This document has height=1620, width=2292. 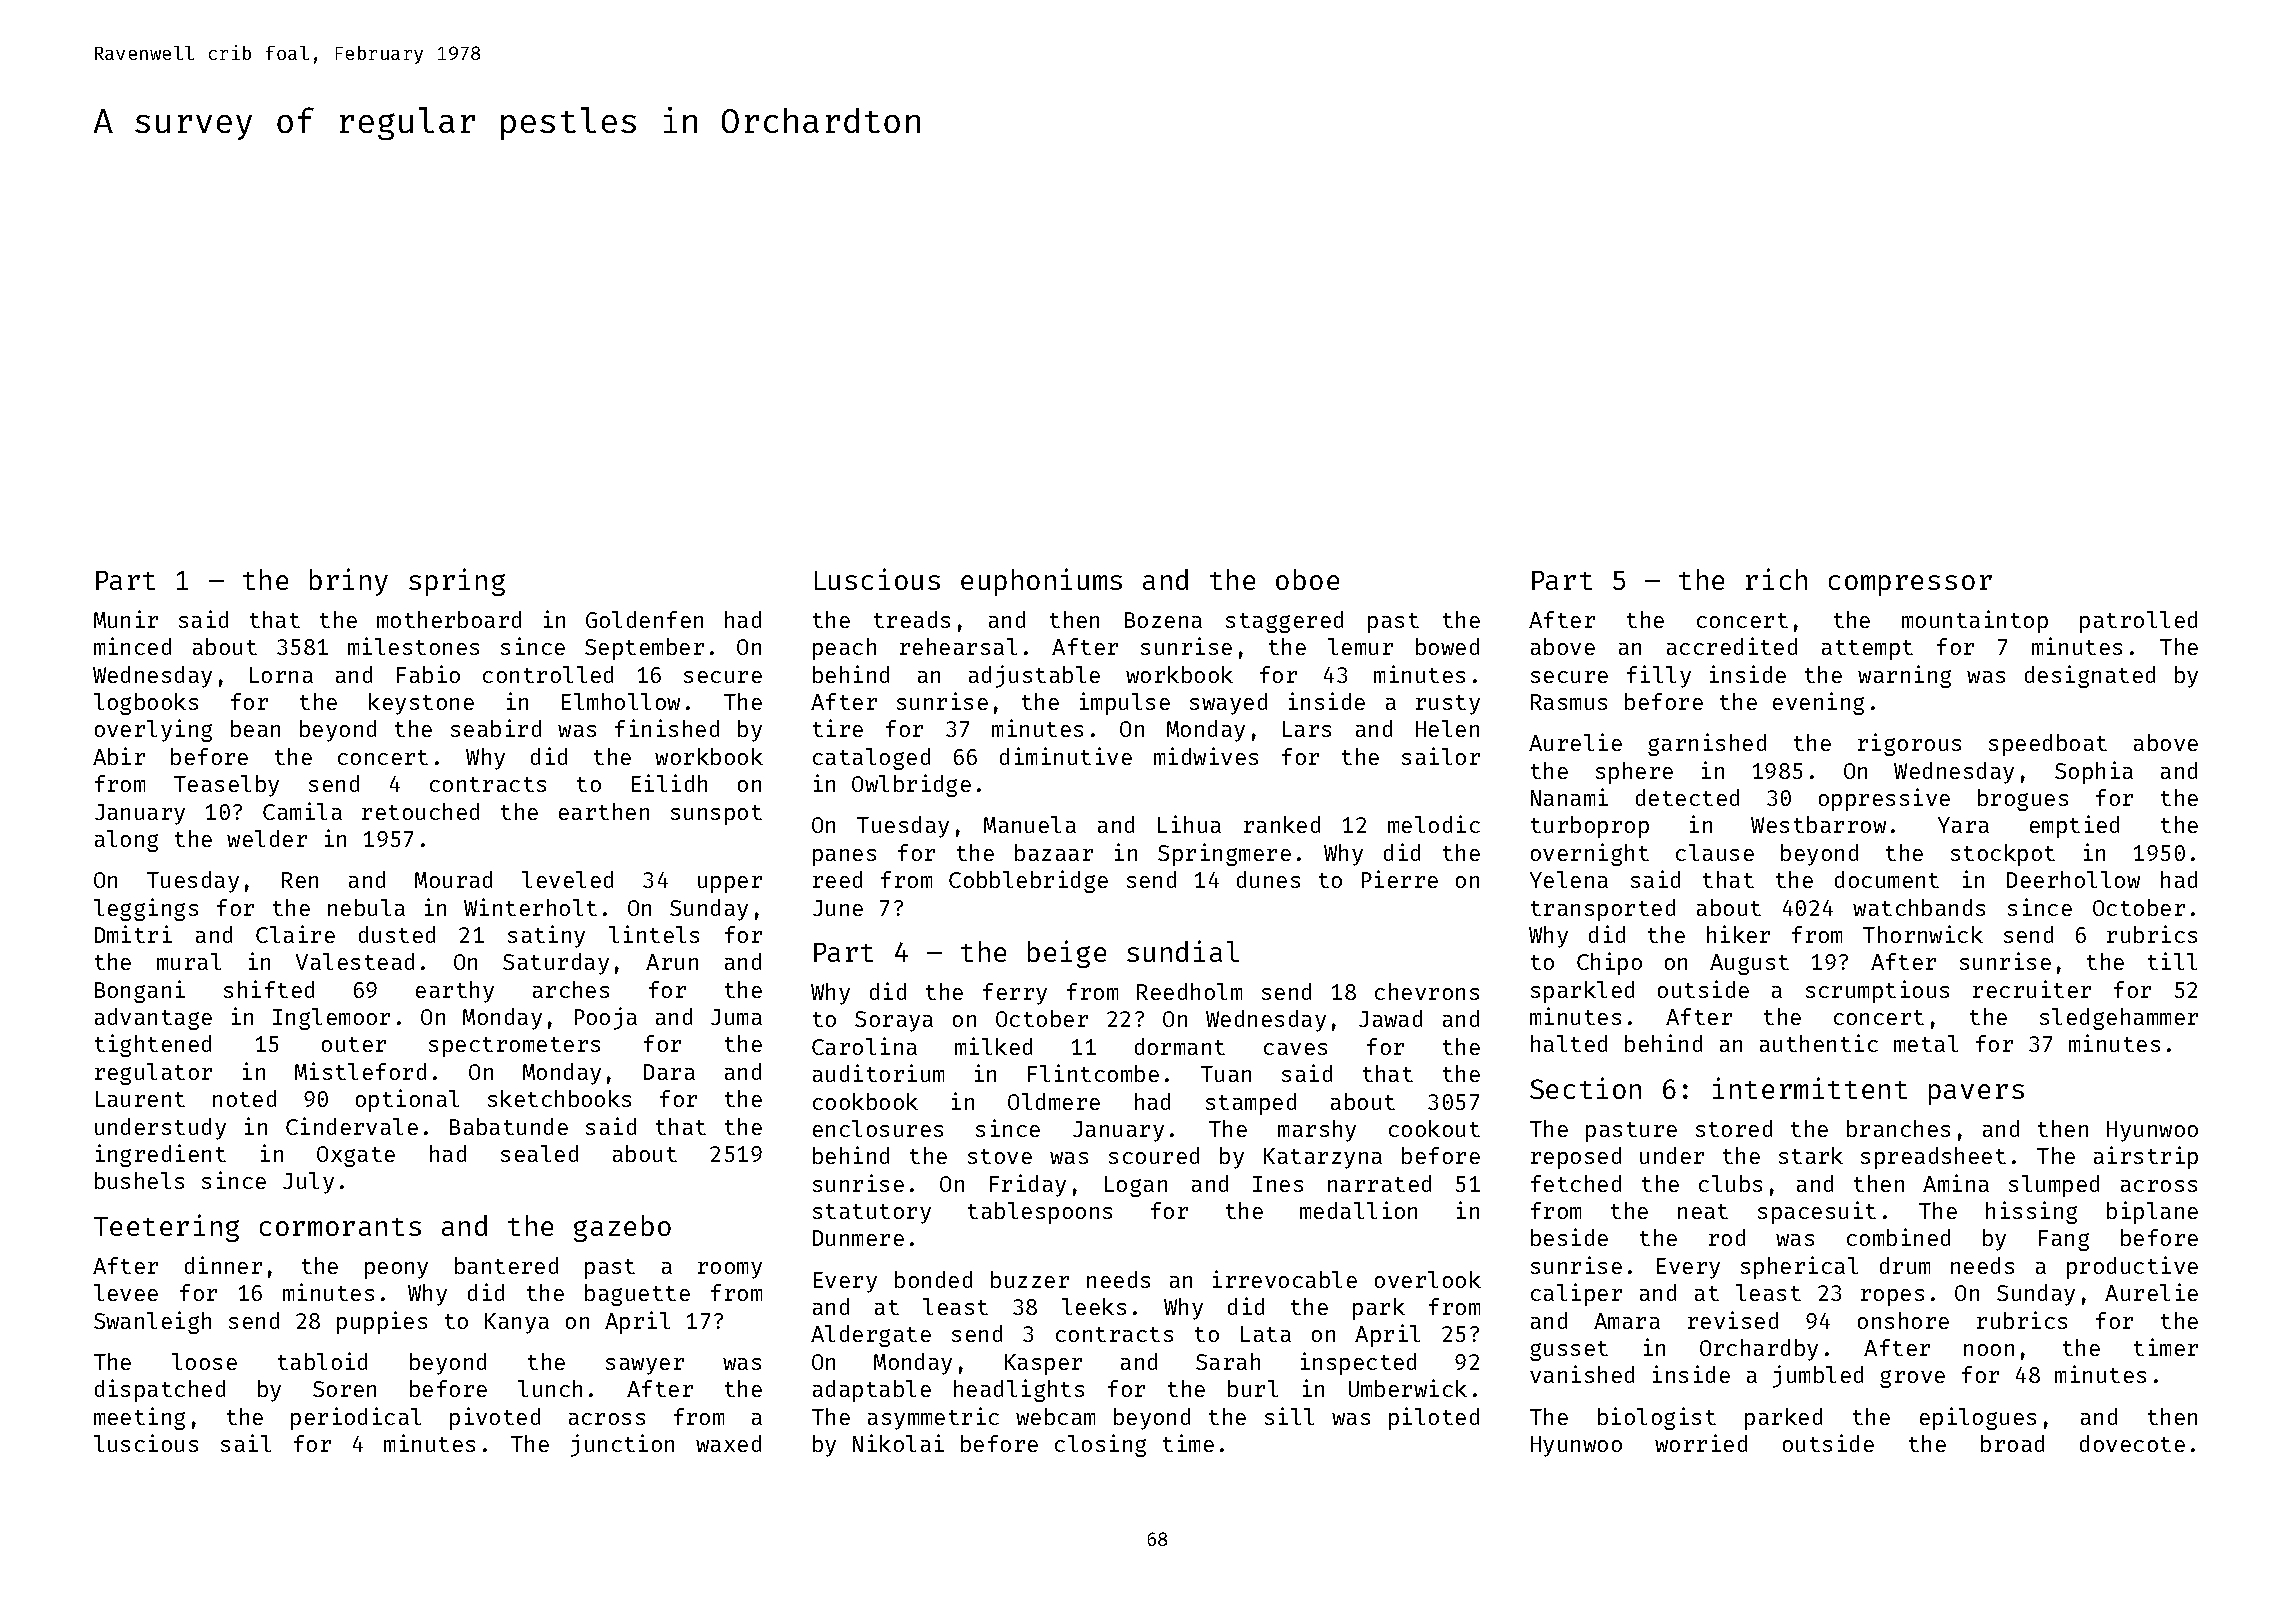 What do you see at coordinates (2132, 1267) in the document?
I see `productive` at bounding box center [2132, 1267].
